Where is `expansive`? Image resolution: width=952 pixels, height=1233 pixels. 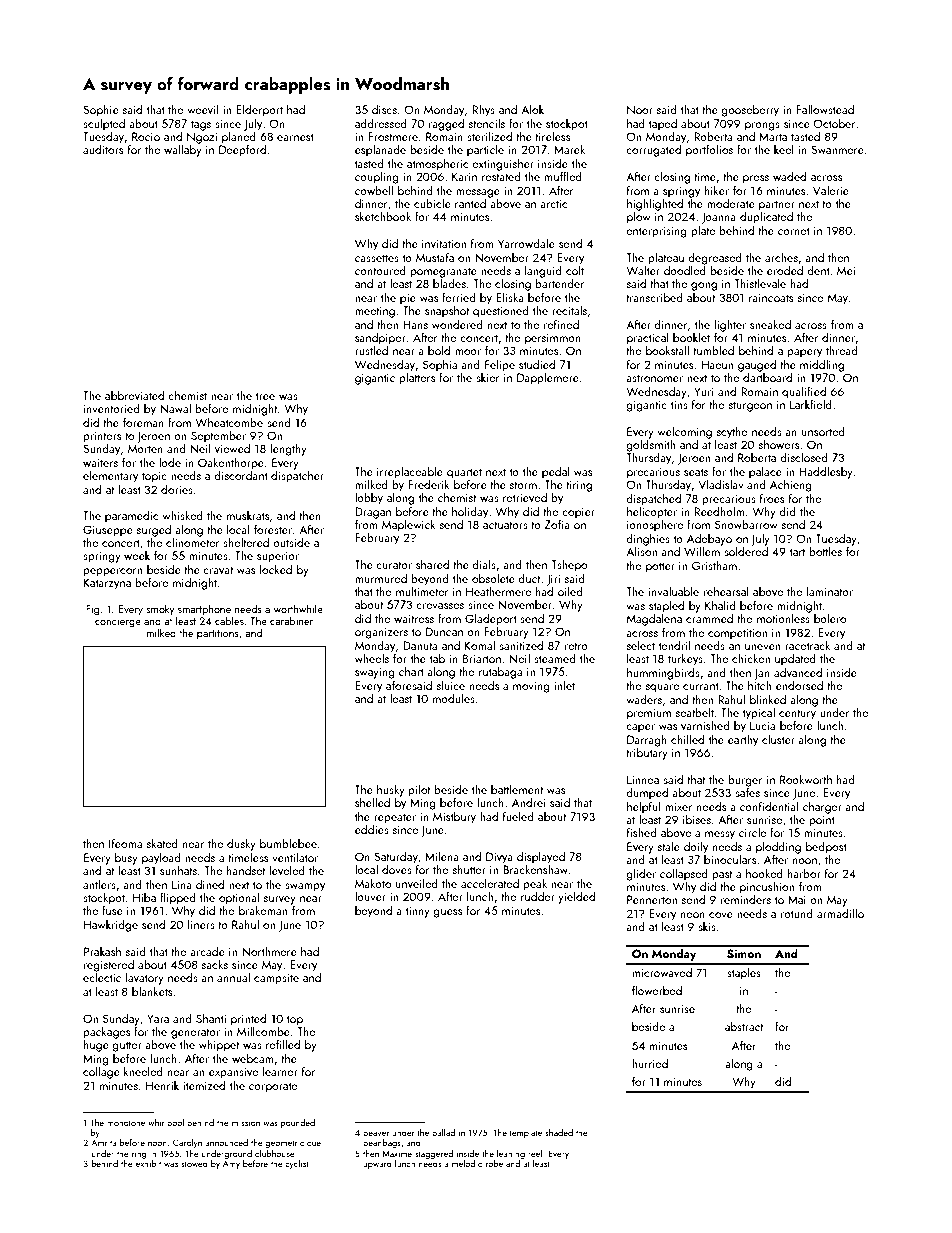
expansive is located at coordinates (233, 1073).
